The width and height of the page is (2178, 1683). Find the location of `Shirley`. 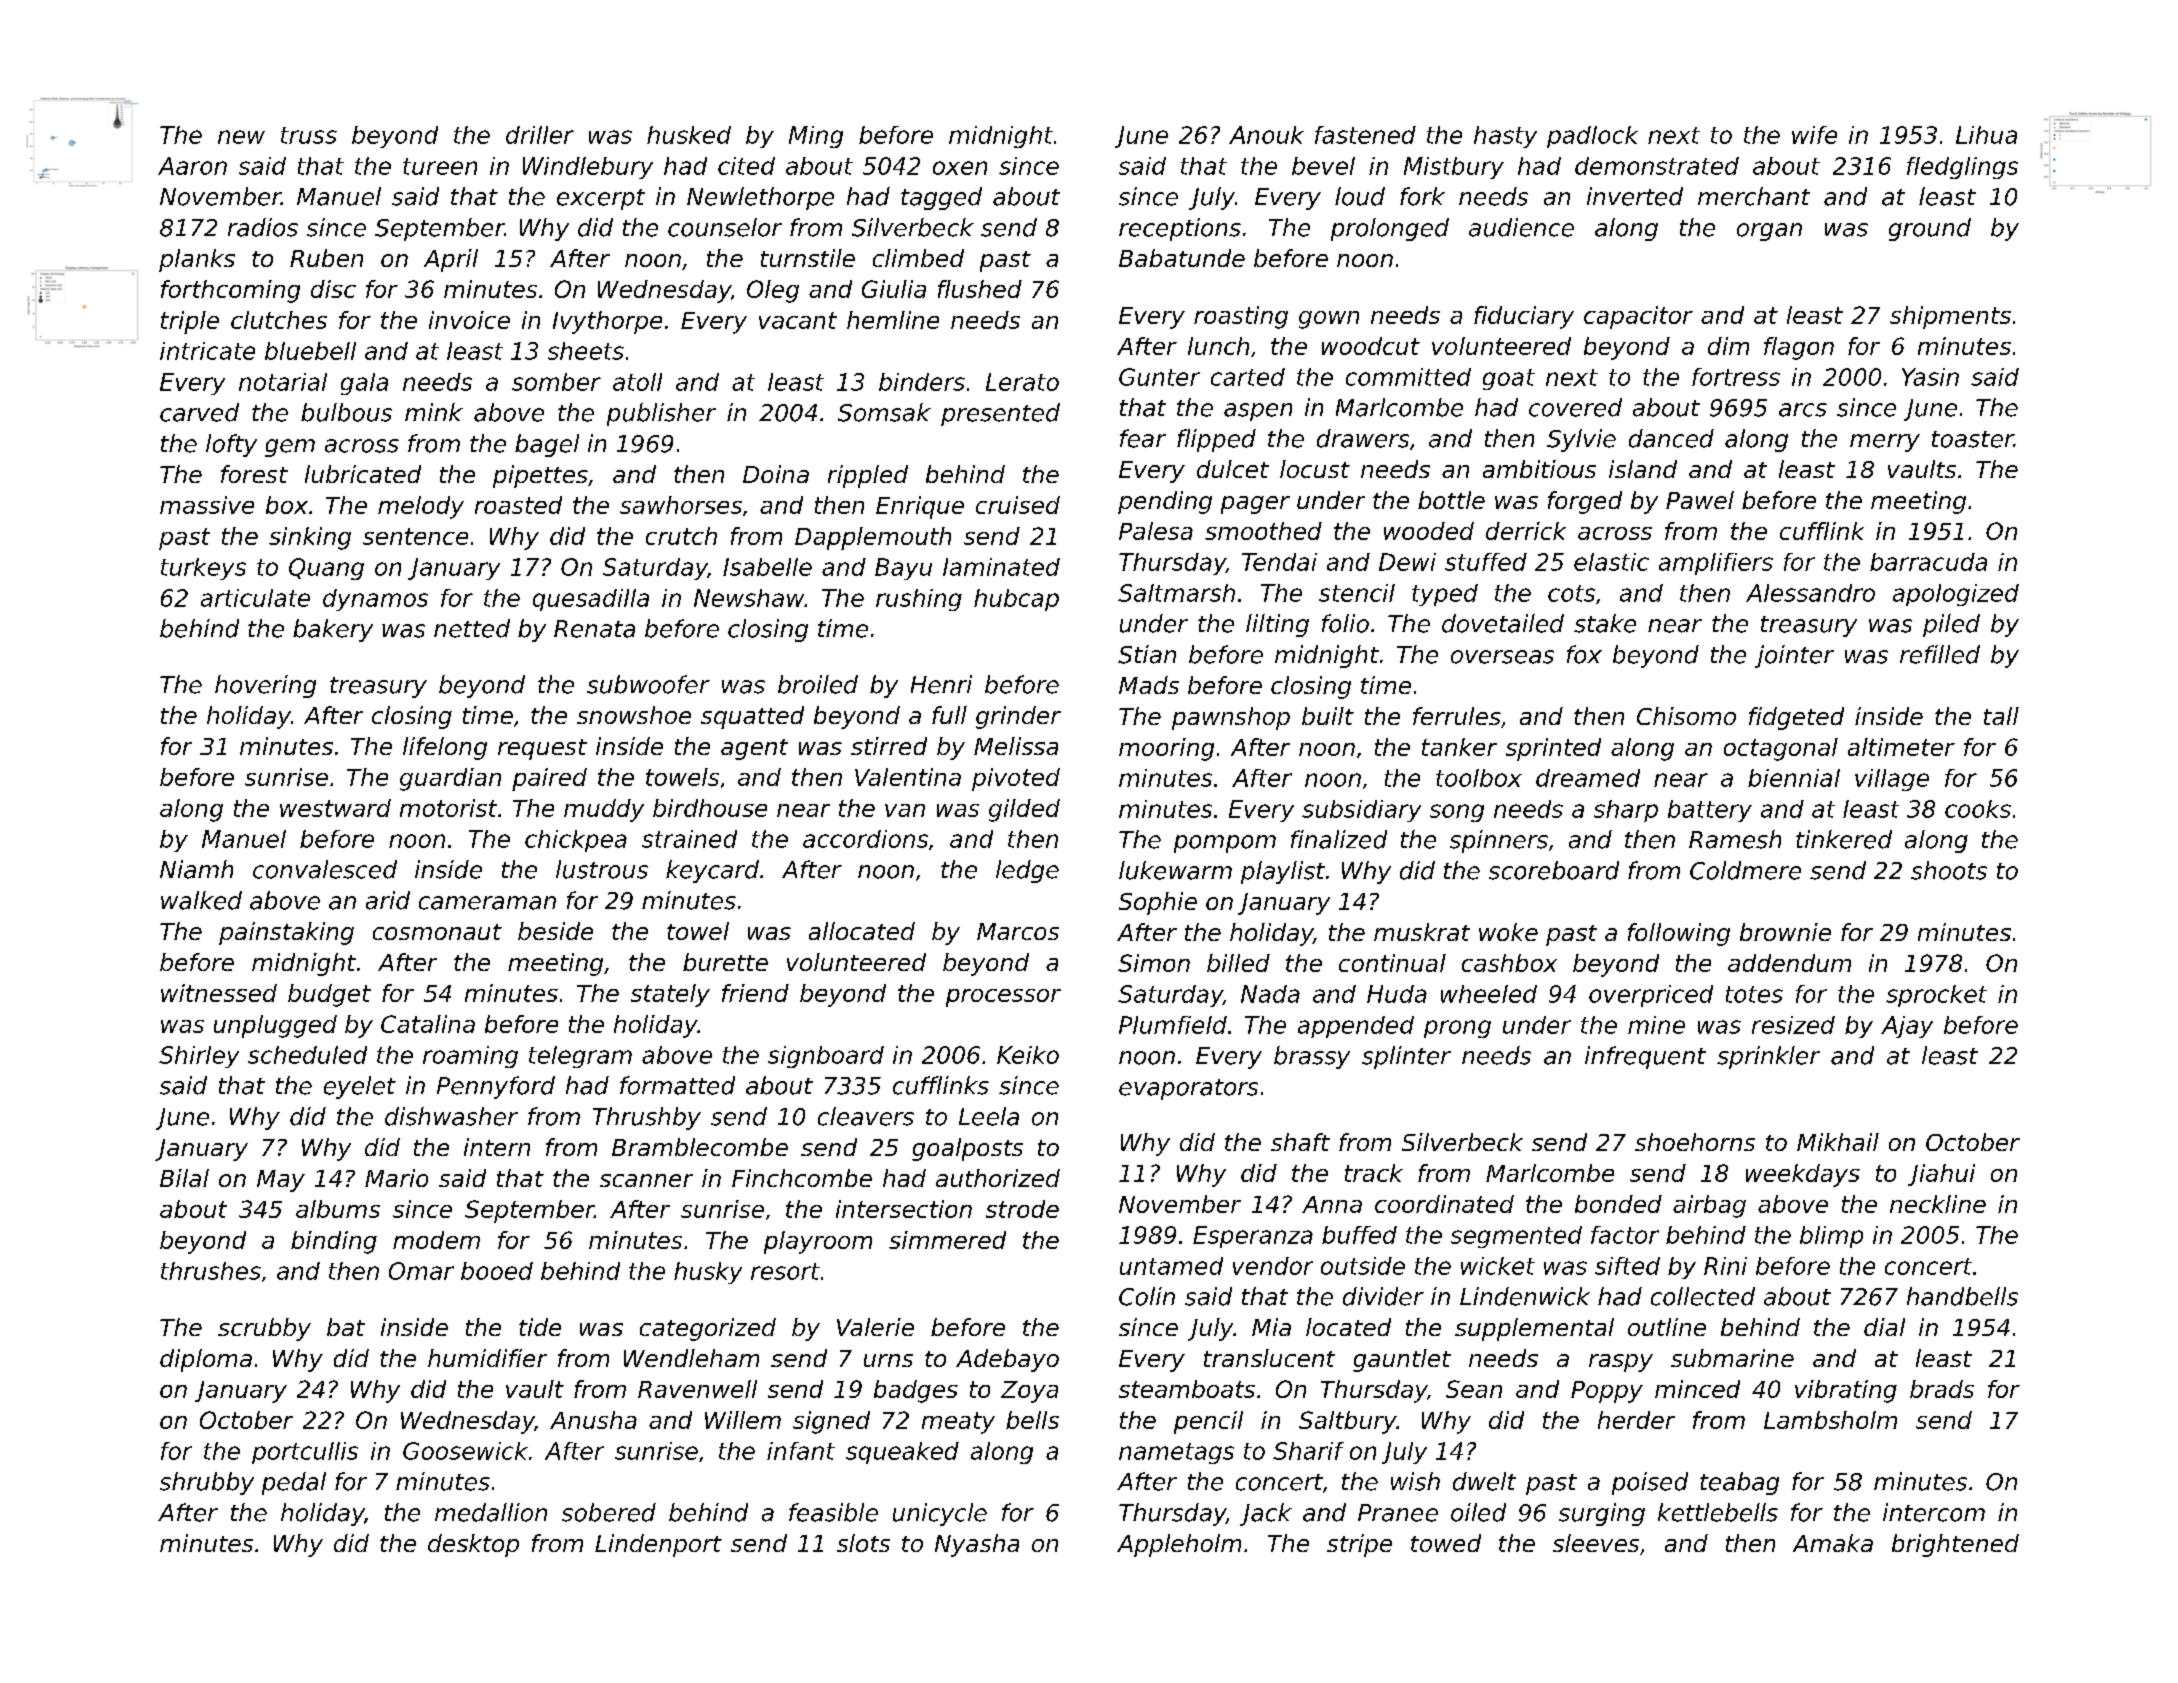

Shirley is located at coordinates (199, 1057).
